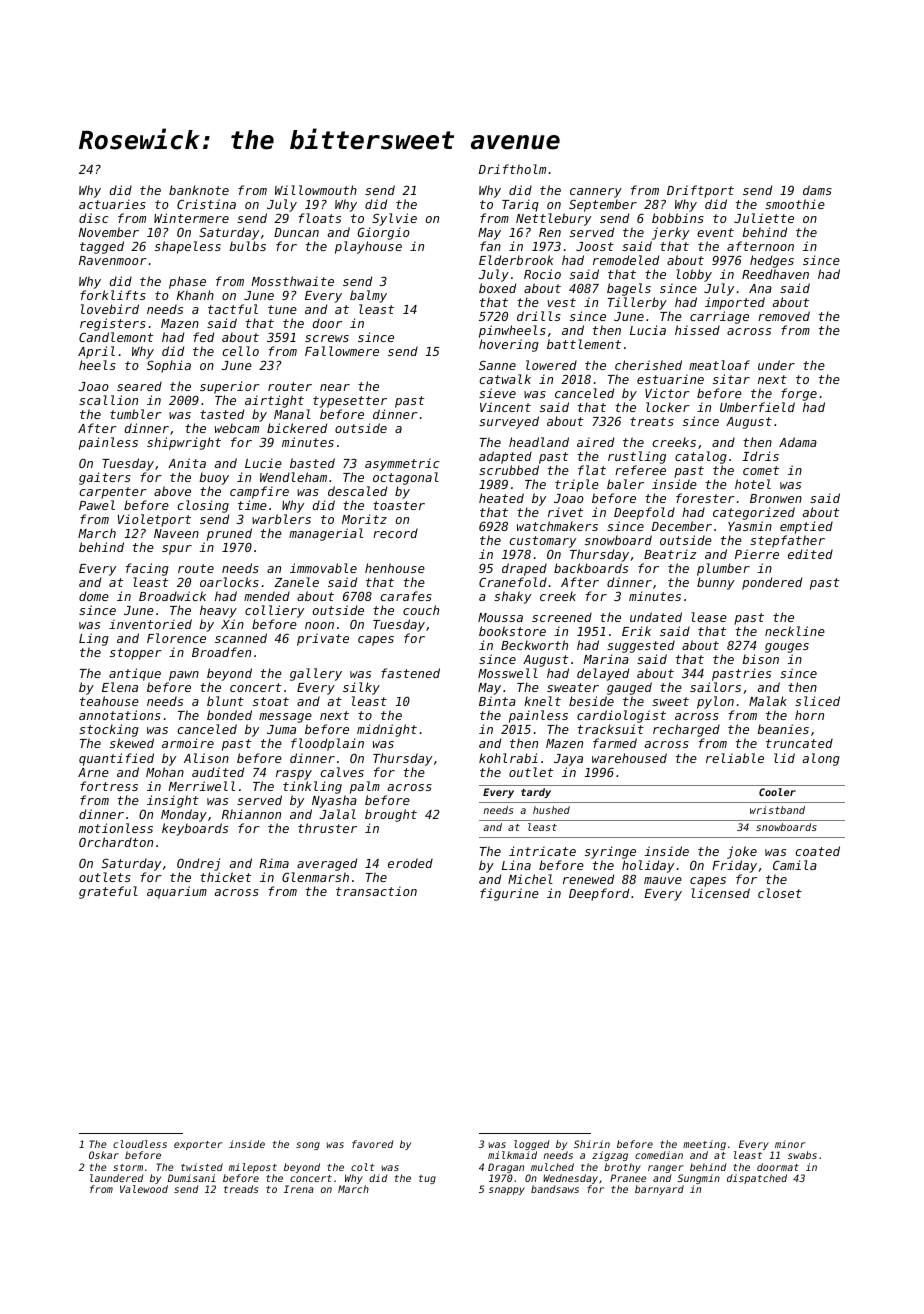 Image resolution: width=924 pixels, height=1314 pixels. Describe the element at coordinates (112, 204) in the screenshot. I see `actuaries` at that location.
